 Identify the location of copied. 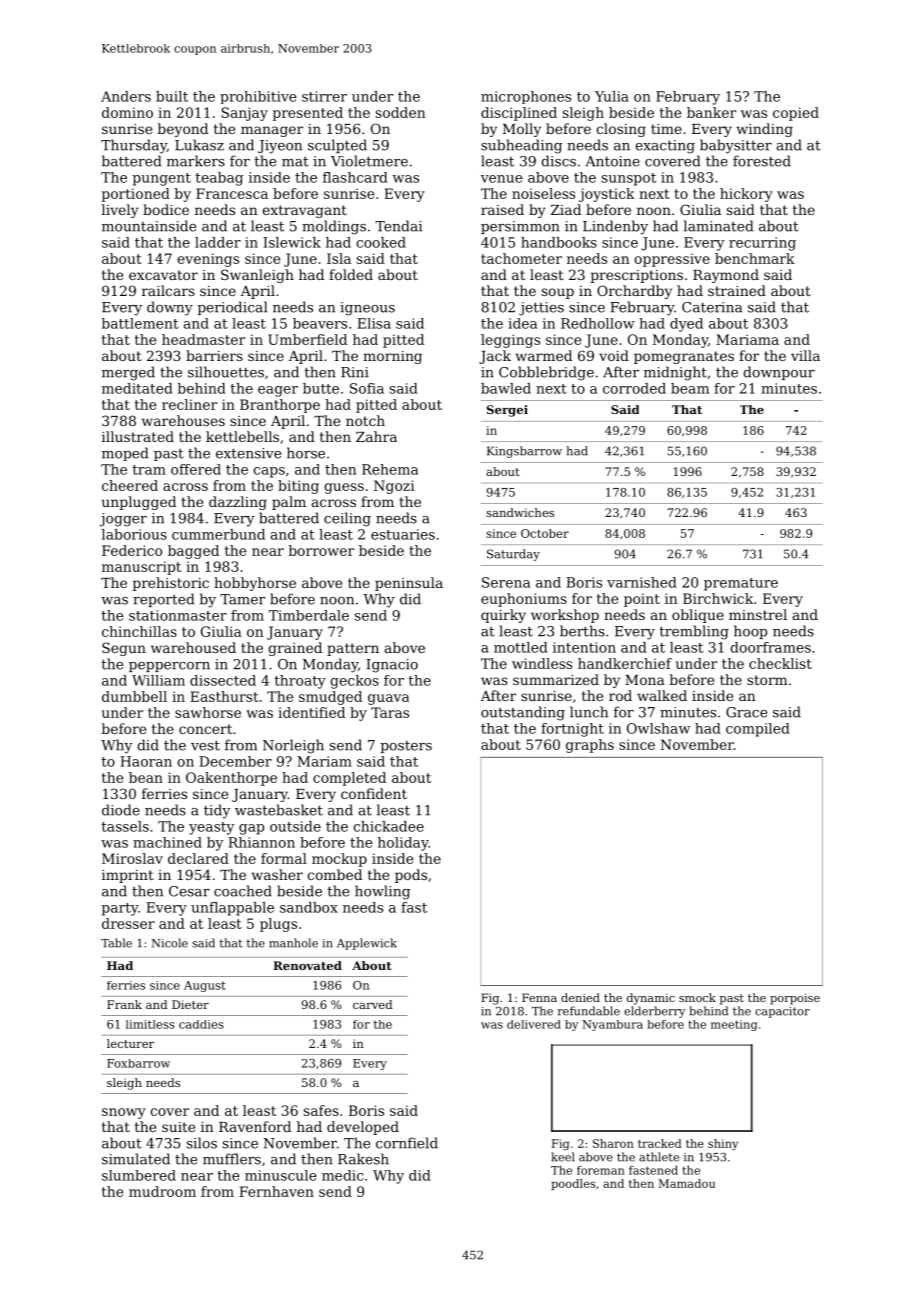
(796, 114).
